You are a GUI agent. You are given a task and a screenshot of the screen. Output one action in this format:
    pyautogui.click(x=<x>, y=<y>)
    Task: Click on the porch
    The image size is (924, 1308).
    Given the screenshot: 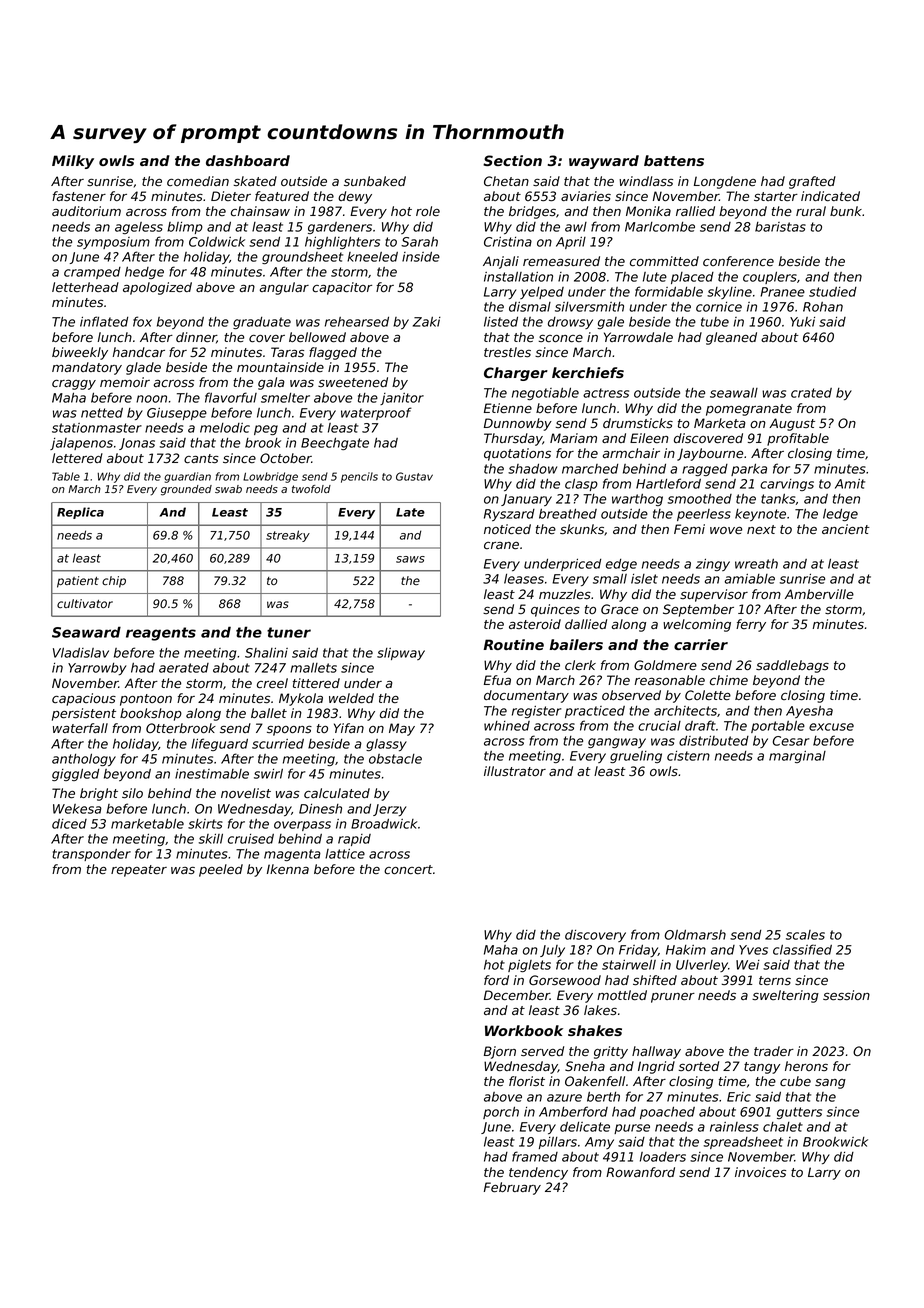 What is the action you would take?
    pyautogui.click(x=501, y=1112)
